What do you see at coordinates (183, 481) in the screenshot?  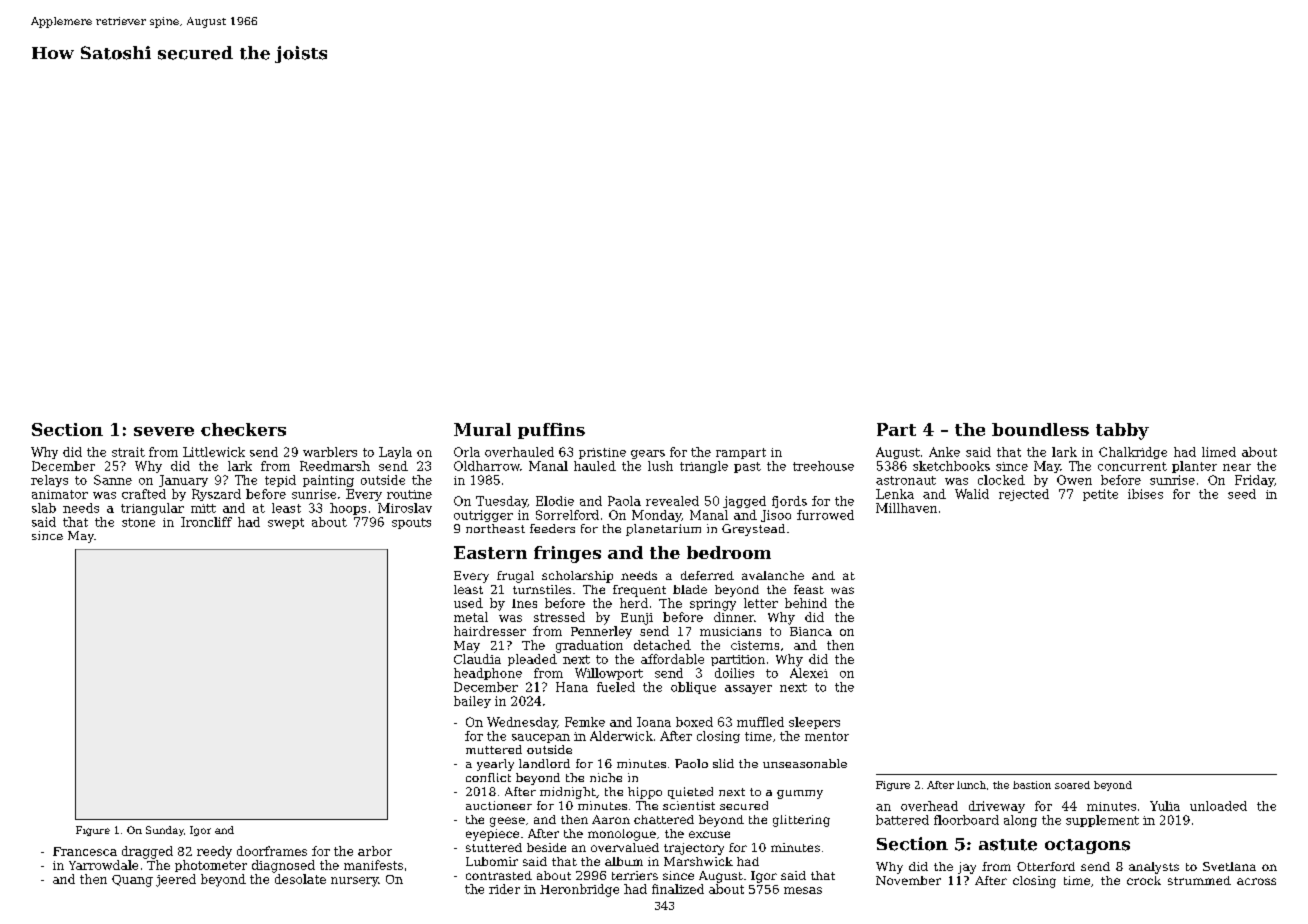 I see `January` at bounding box center [183, 481].
